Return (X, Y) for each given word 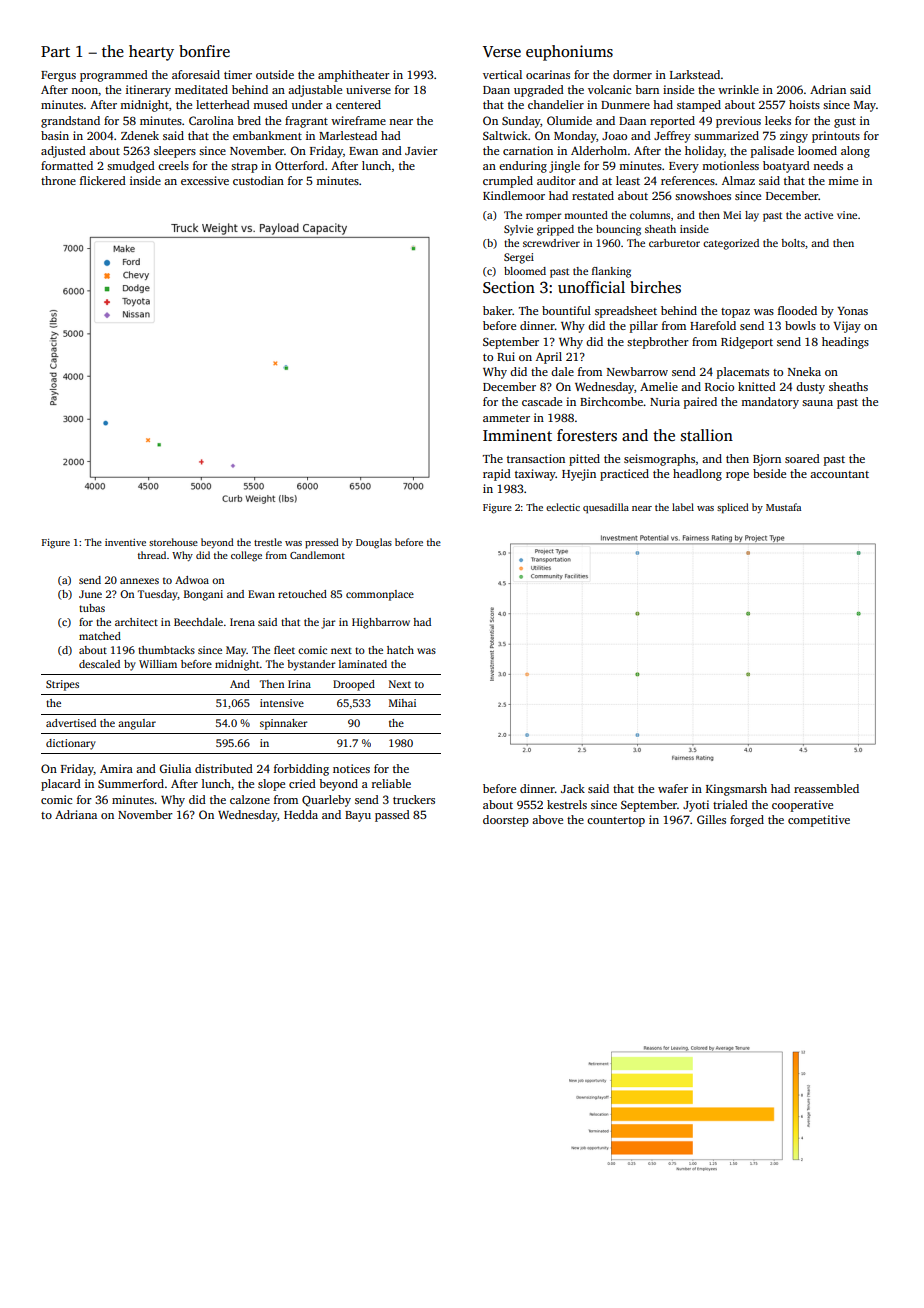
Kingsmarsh (736, 790)
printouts (836, 137)
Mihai (402, 703)
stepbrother (658, 343)
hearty (151, 53)
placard (61, 785)
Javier (421, 150)
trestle (268, 542)
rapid (497, 475)
